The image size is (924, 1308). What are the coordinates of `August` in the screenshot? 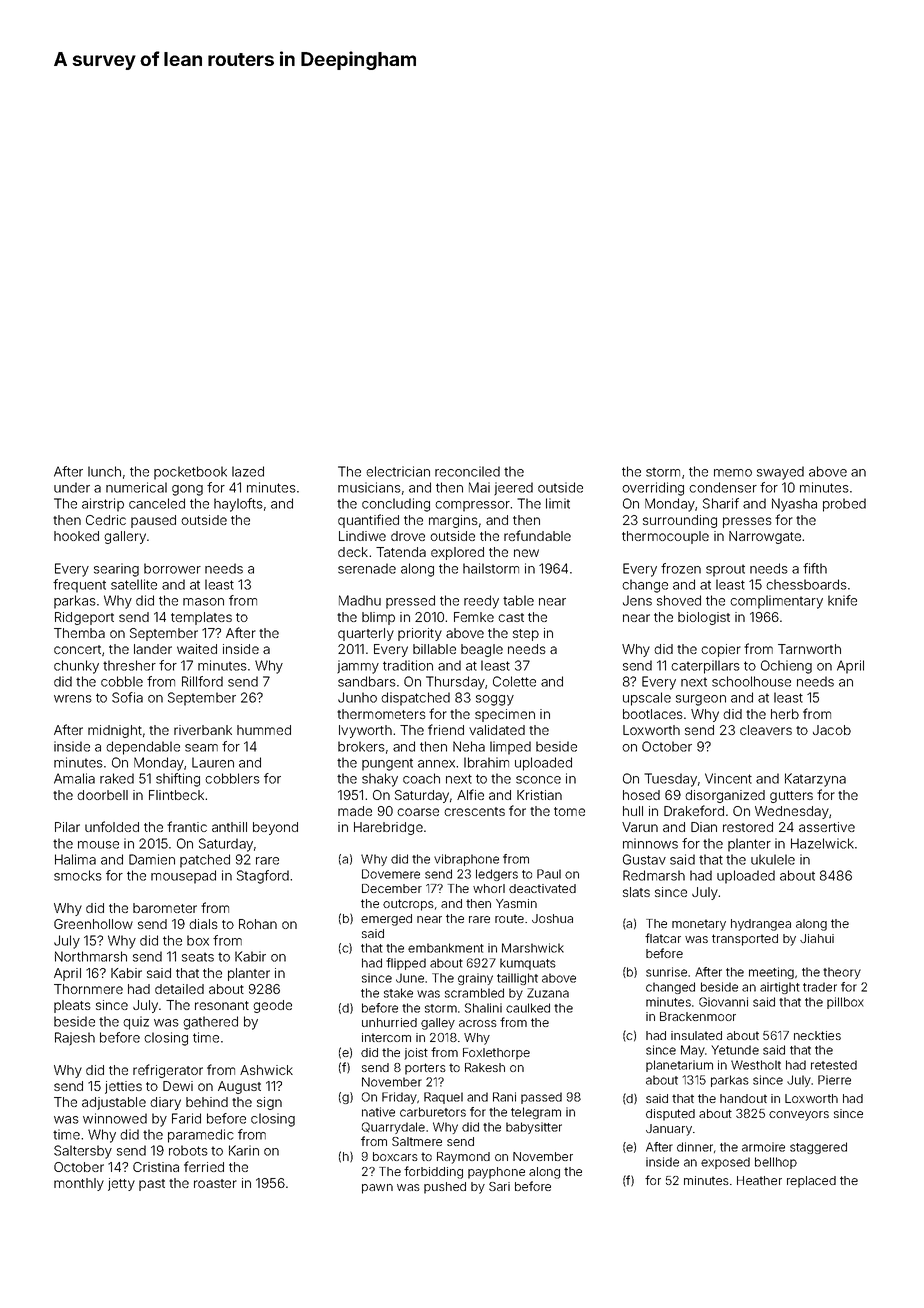 It's located at (239, 1087).
